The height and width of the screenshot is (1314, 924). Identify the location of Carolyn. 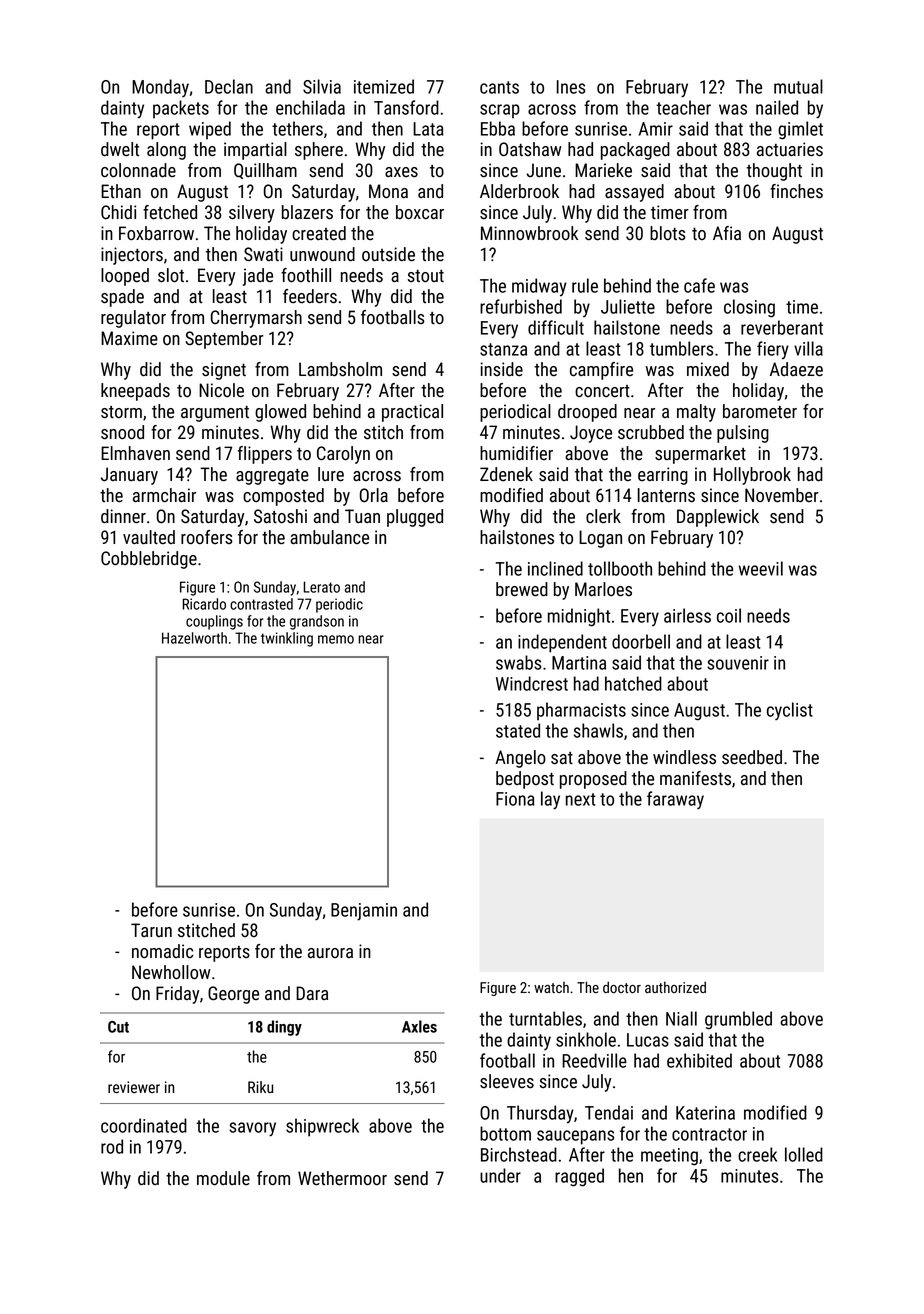
(343, 455).
